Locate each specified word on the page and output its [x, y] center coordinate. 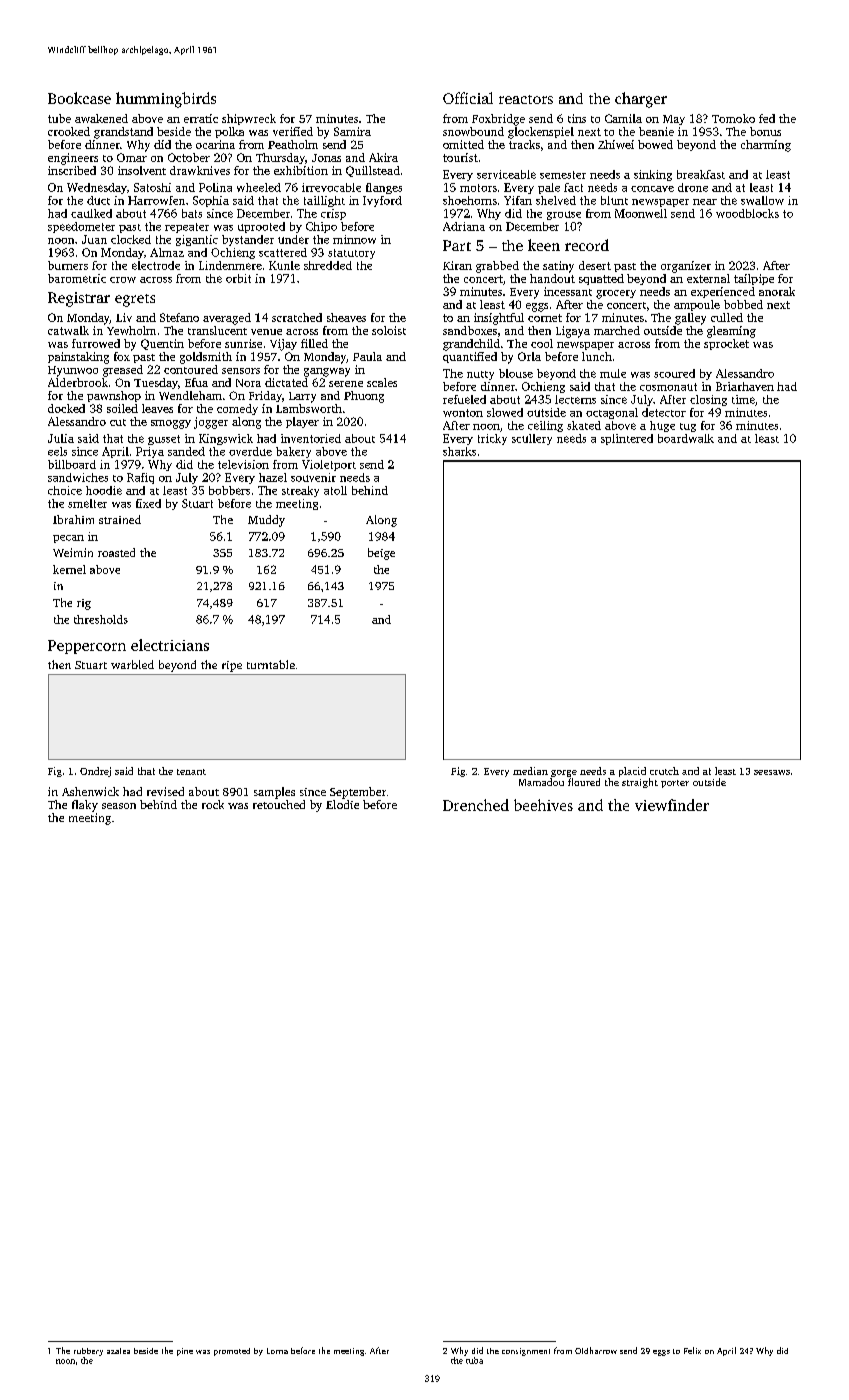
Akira [383, 157]
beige [381, 554]
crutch [664, 771]
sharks [459, 451]
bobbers [229, 490]
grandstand [123, 133]
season [119, 806]
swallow [762, 200]
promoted [232, 1352]
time [743, 399]
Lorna [277, 1351]
